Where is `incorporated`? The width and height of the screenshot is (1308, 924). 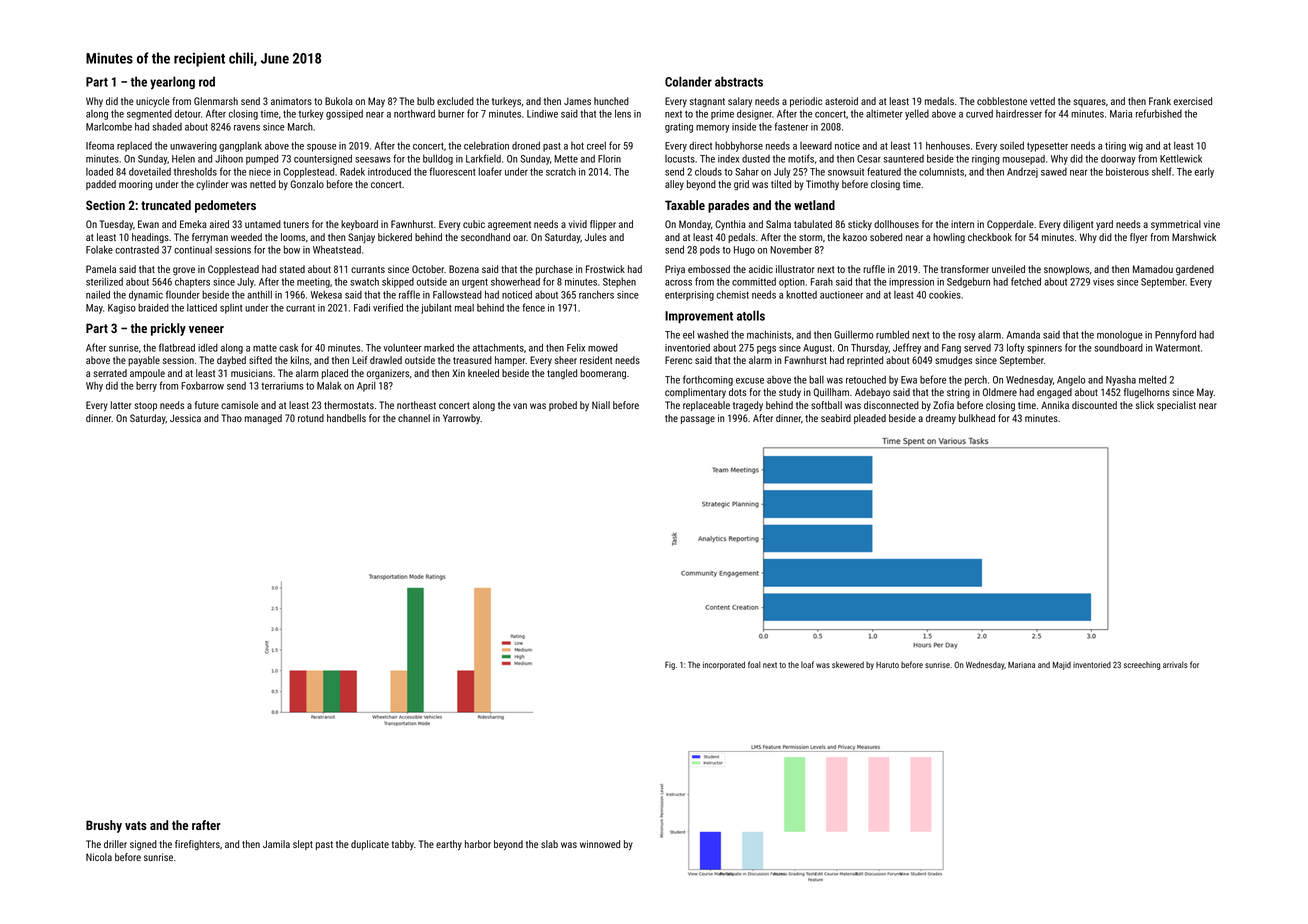
incorporated is located at coordinates (724, 665).
